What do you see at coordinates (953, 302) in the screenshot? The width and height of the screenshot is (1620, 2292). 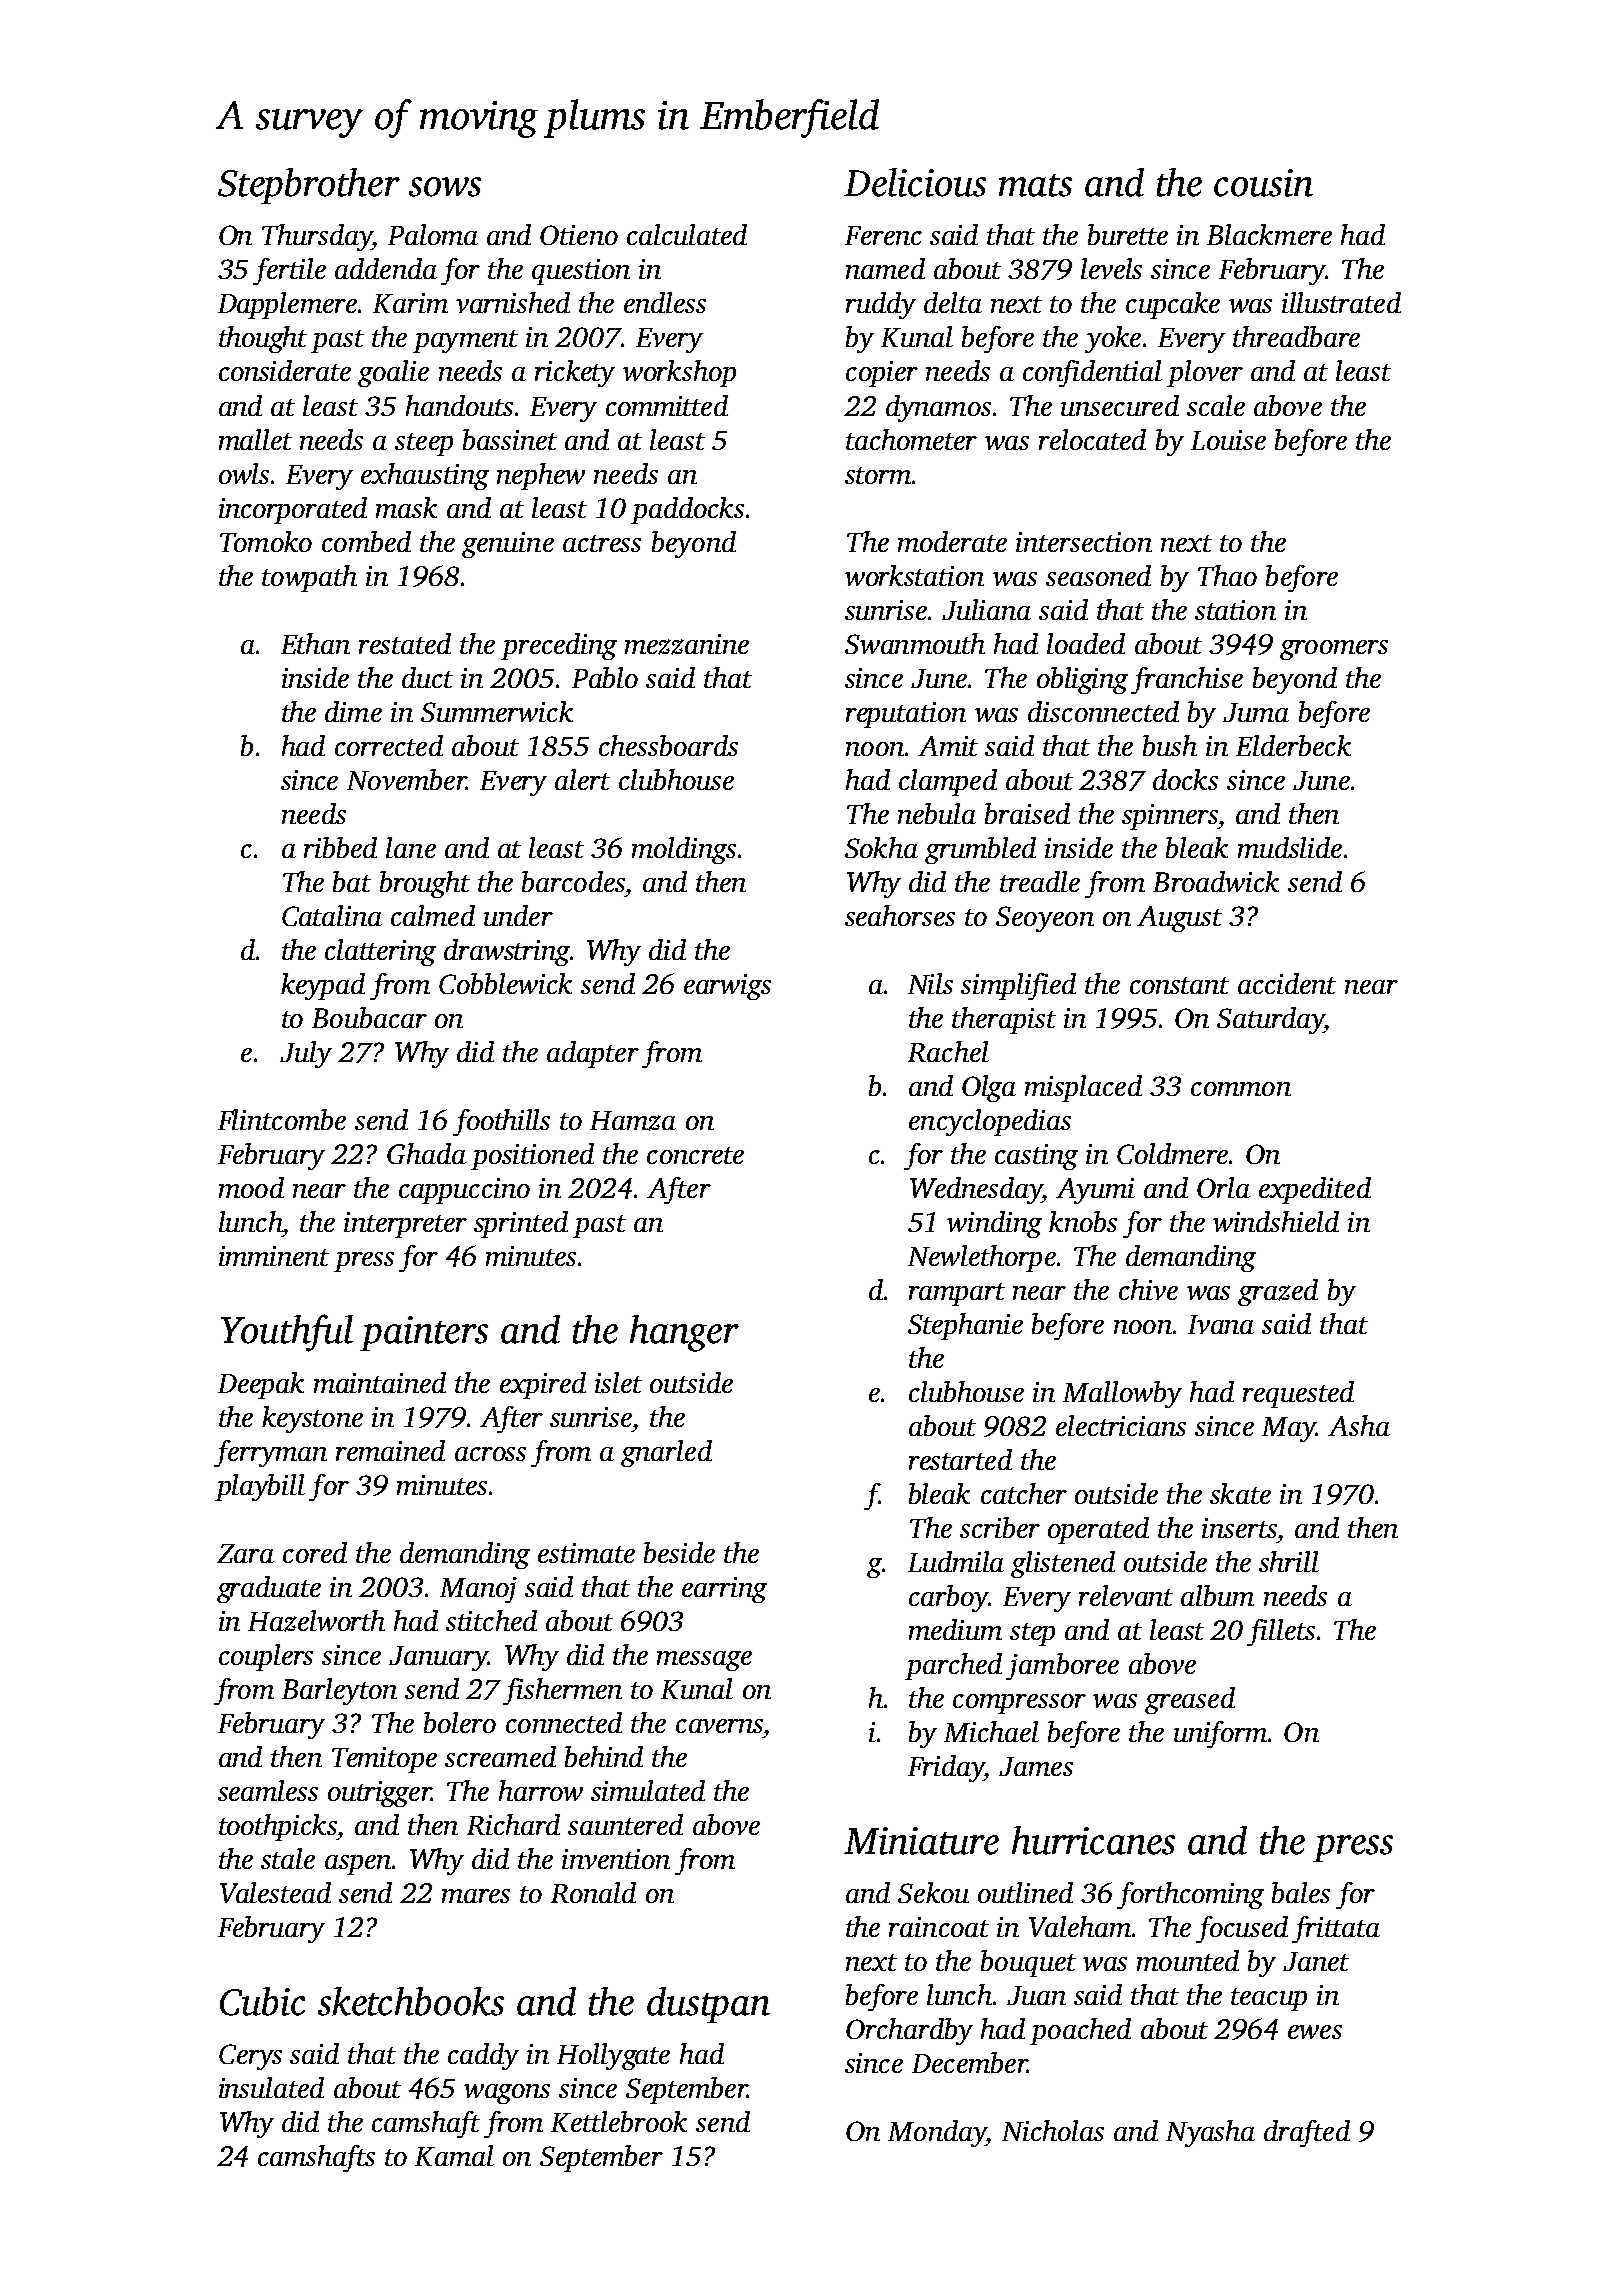 I see `delta` at bounding box center [953, 302].
